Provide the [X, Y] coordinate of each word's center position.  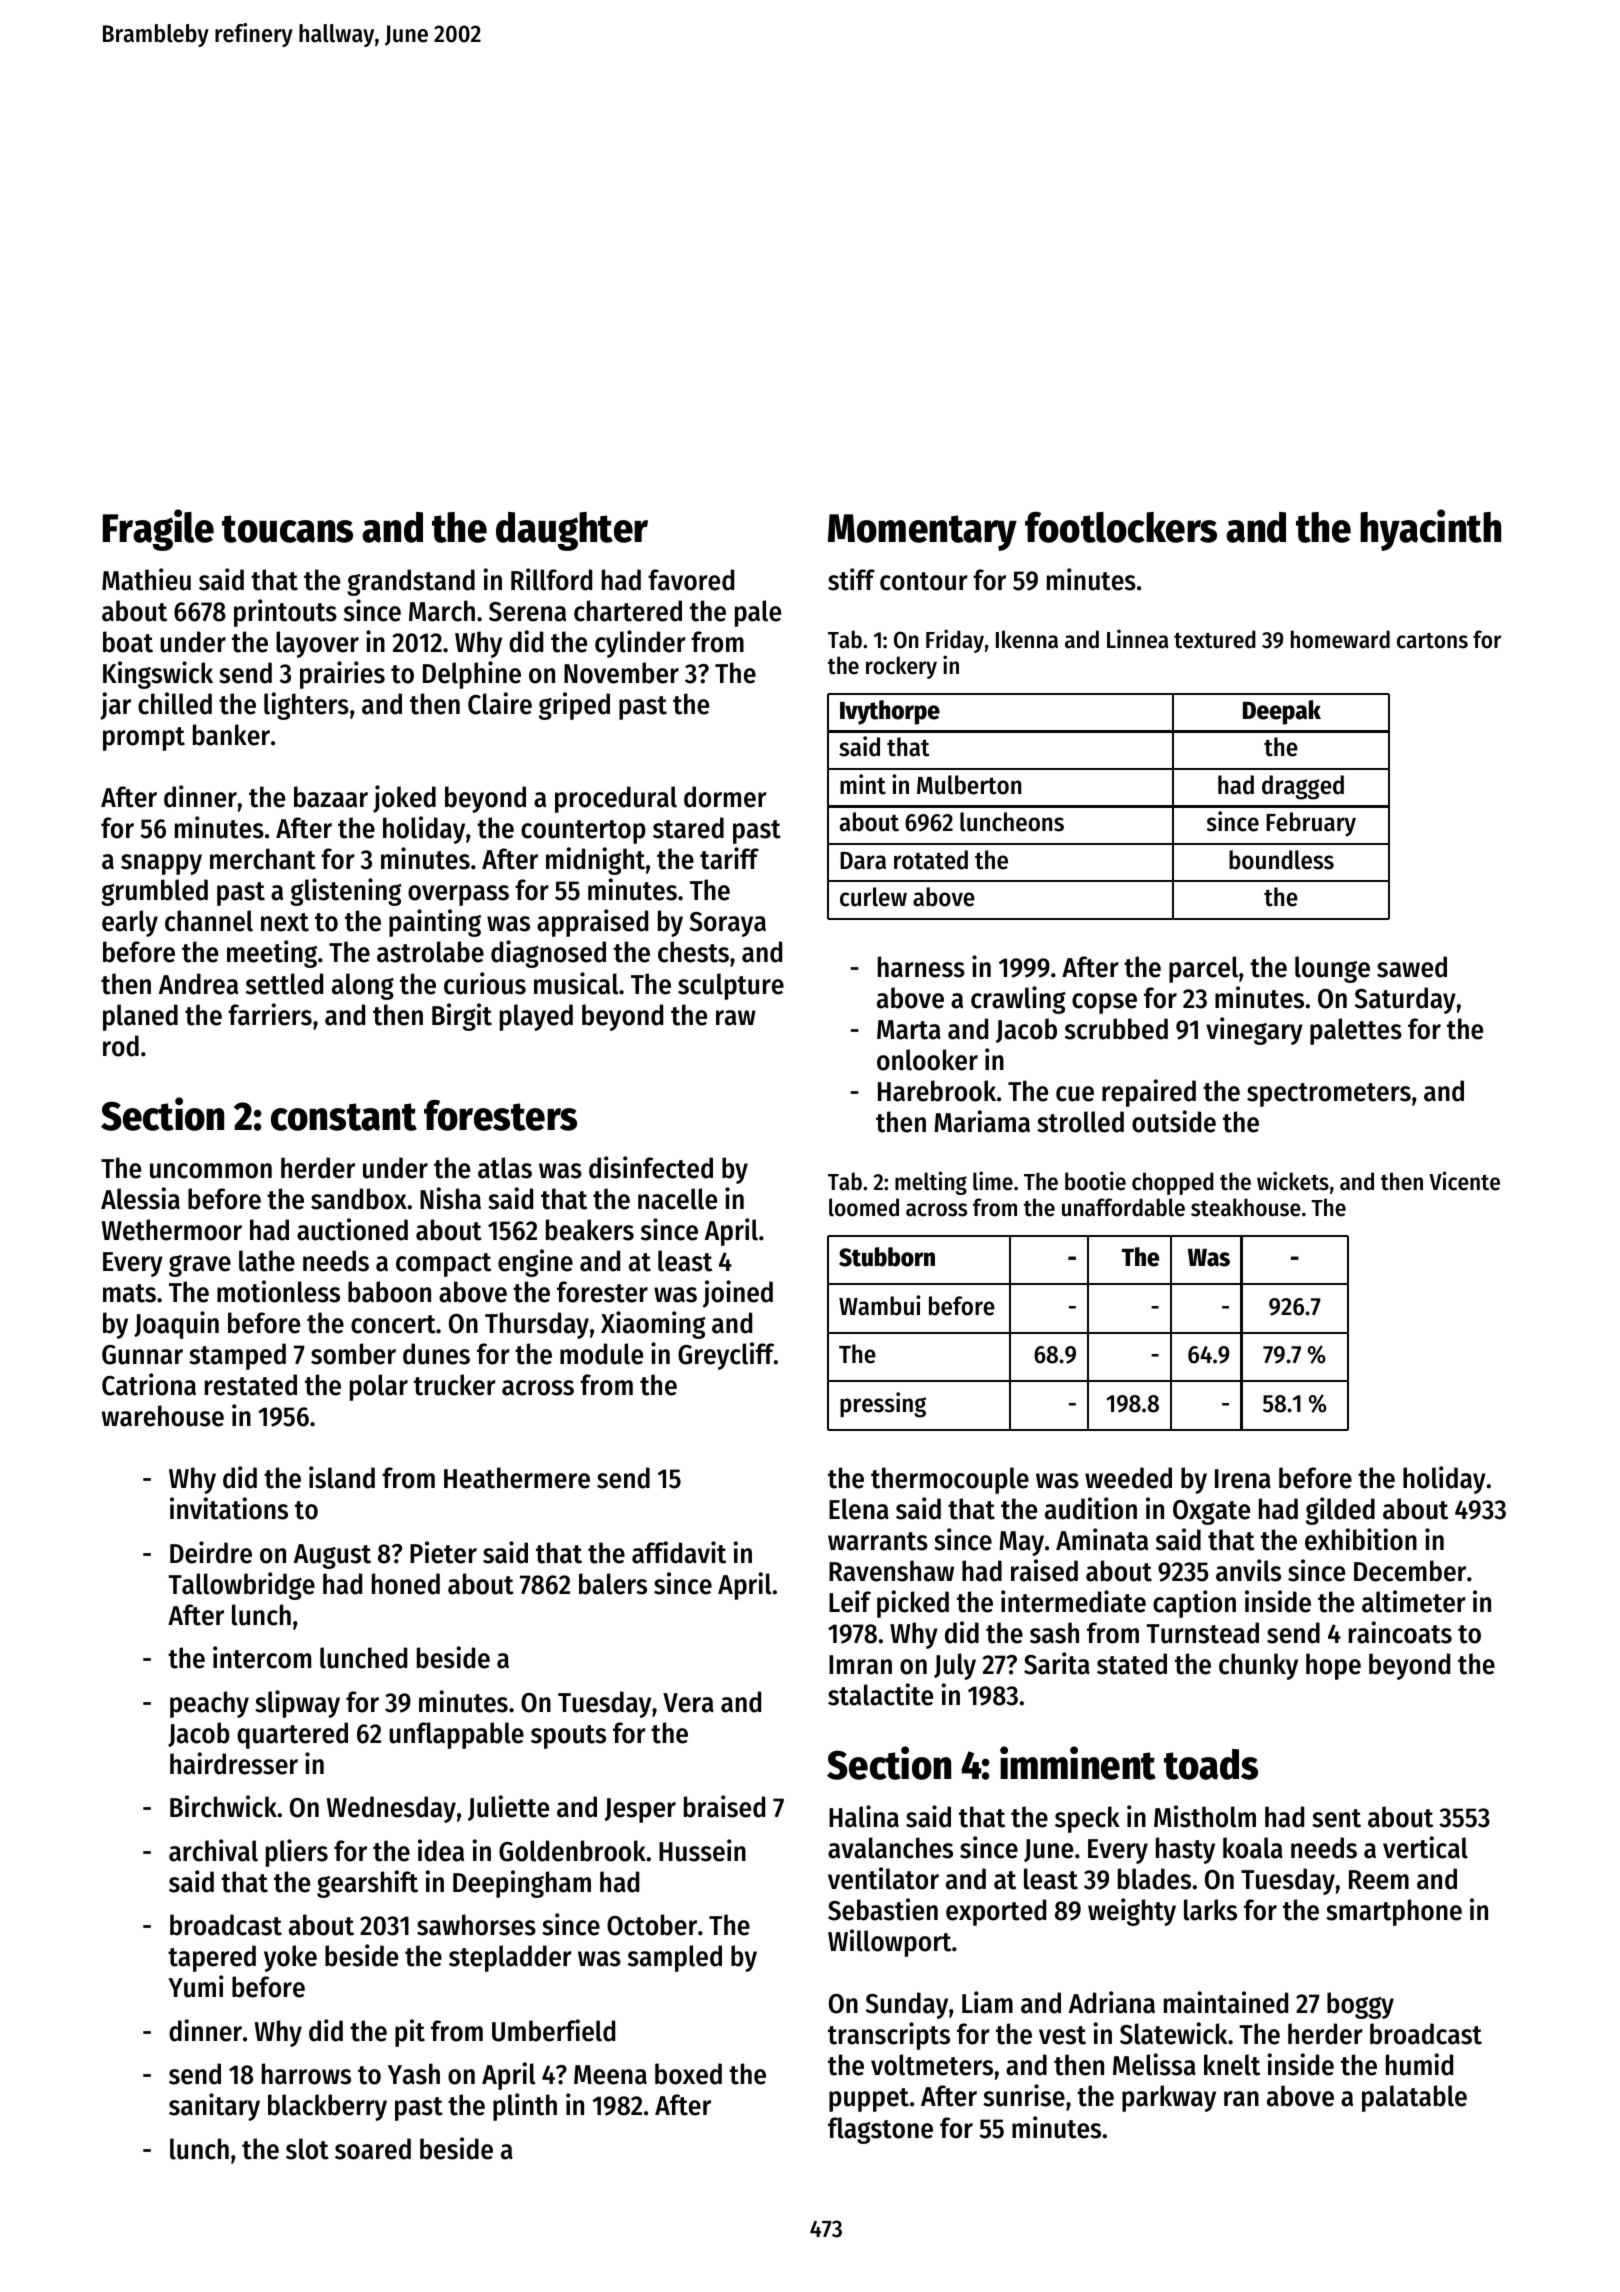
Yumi [196, 1986]
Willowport [889, 1943]
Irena [1243, 1479]
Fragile [158, 530]
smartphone [1394, 1912]
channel [209, 921]
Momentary [922, 532]
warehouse [163, 1416]
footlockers [1121, 527]
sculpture [731, 986]
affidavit [679, 1552]
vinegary [1254, 1031]
